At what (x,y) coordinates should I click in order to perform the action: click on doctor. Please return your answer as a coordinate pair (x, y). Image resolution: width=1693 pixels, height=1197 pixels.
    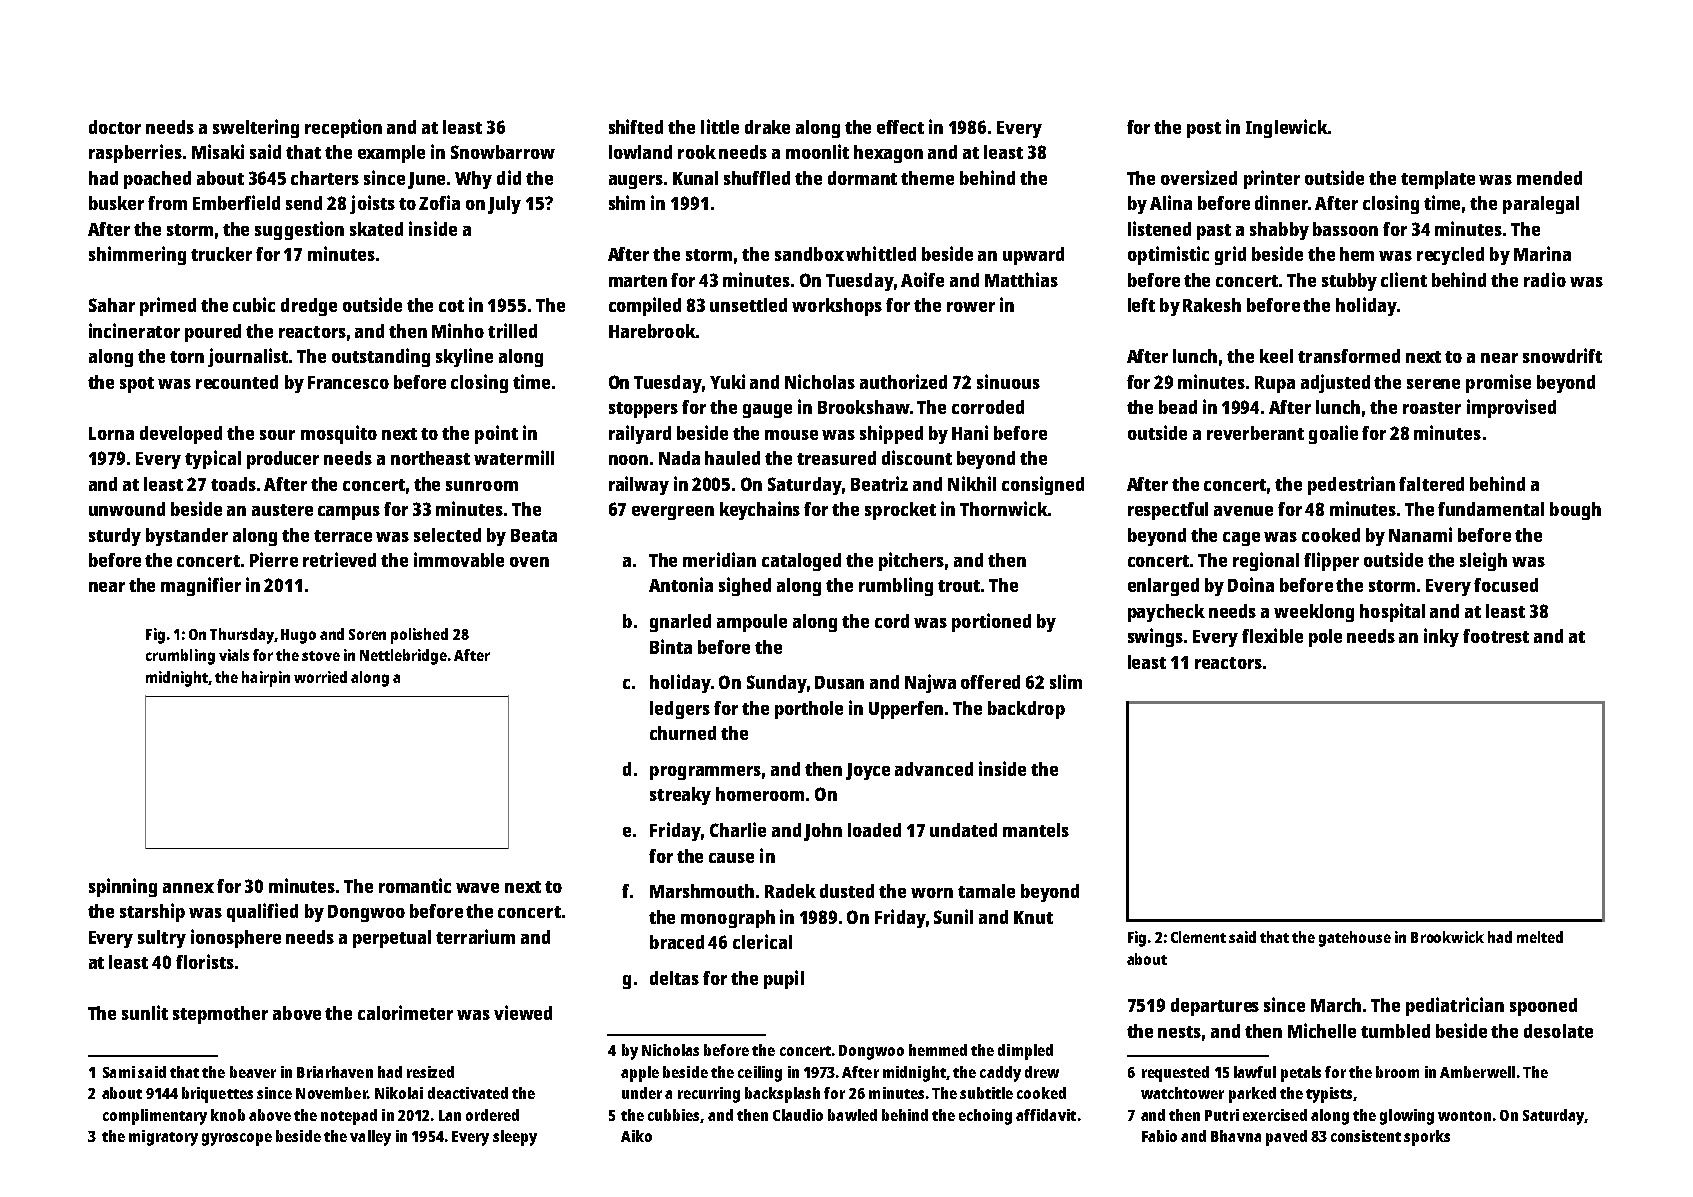
    Looking at the image, I should click on (115, 127).
